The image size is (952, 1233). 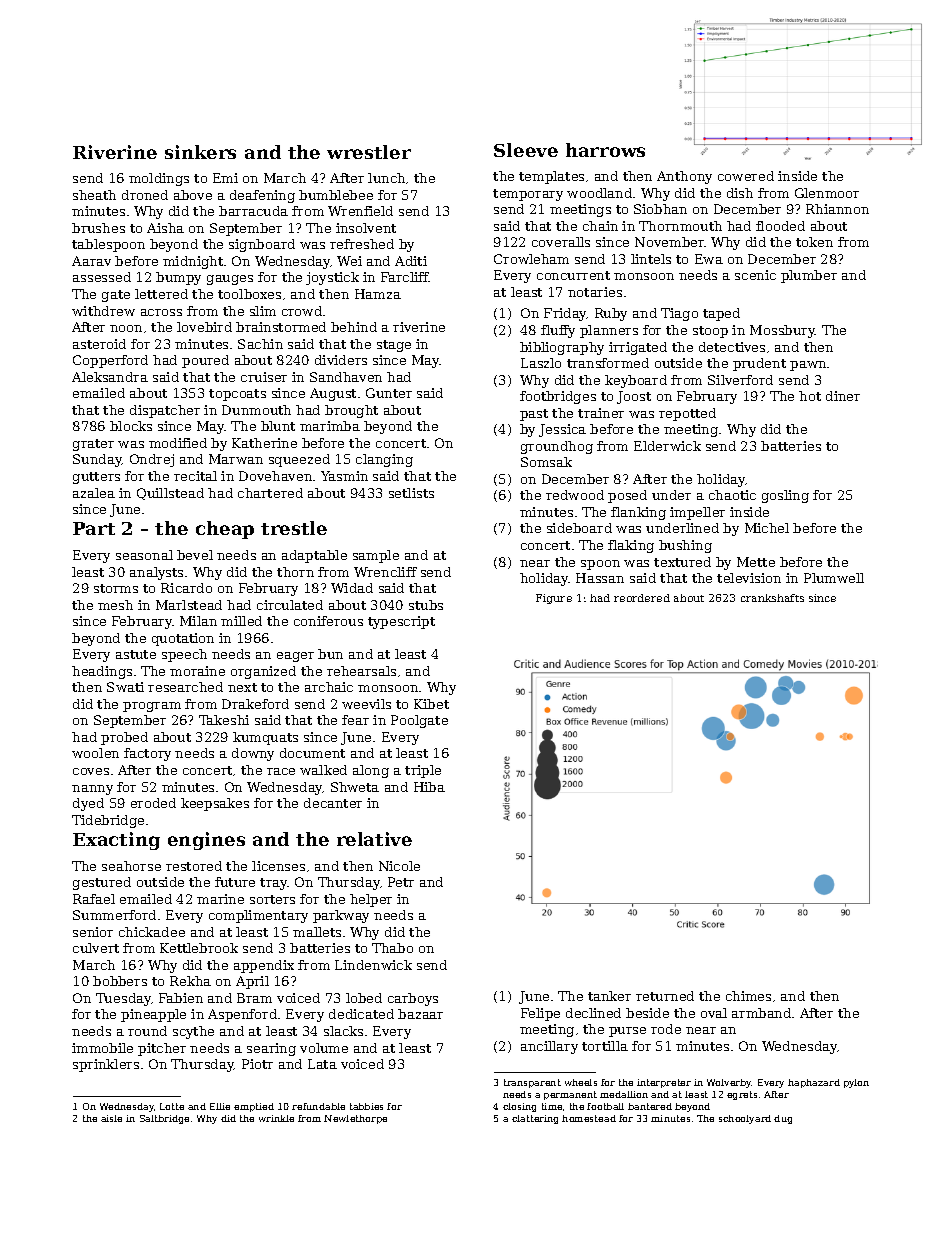 What do you see at coordinates (579, 528) in the image?
I see `sideboard` at bounding box center [579, 528].
